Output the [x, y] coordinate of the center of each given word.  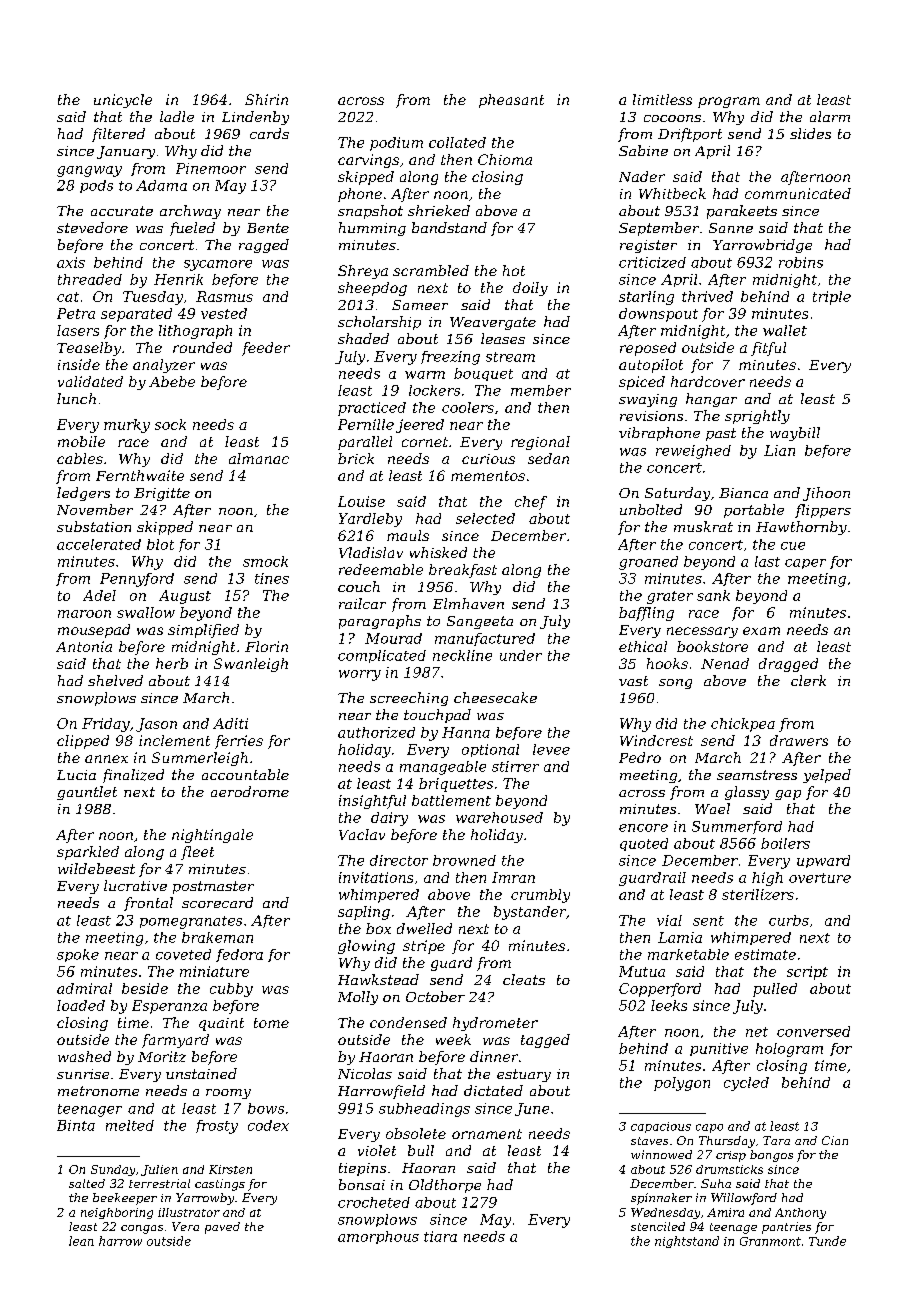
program [729, 102]
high [767, 879]
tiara [440, 1236]
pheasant [511, 101]
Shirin [266, 99]
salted [87, 1183]
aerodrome [250, 791]
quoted [644, 844]
